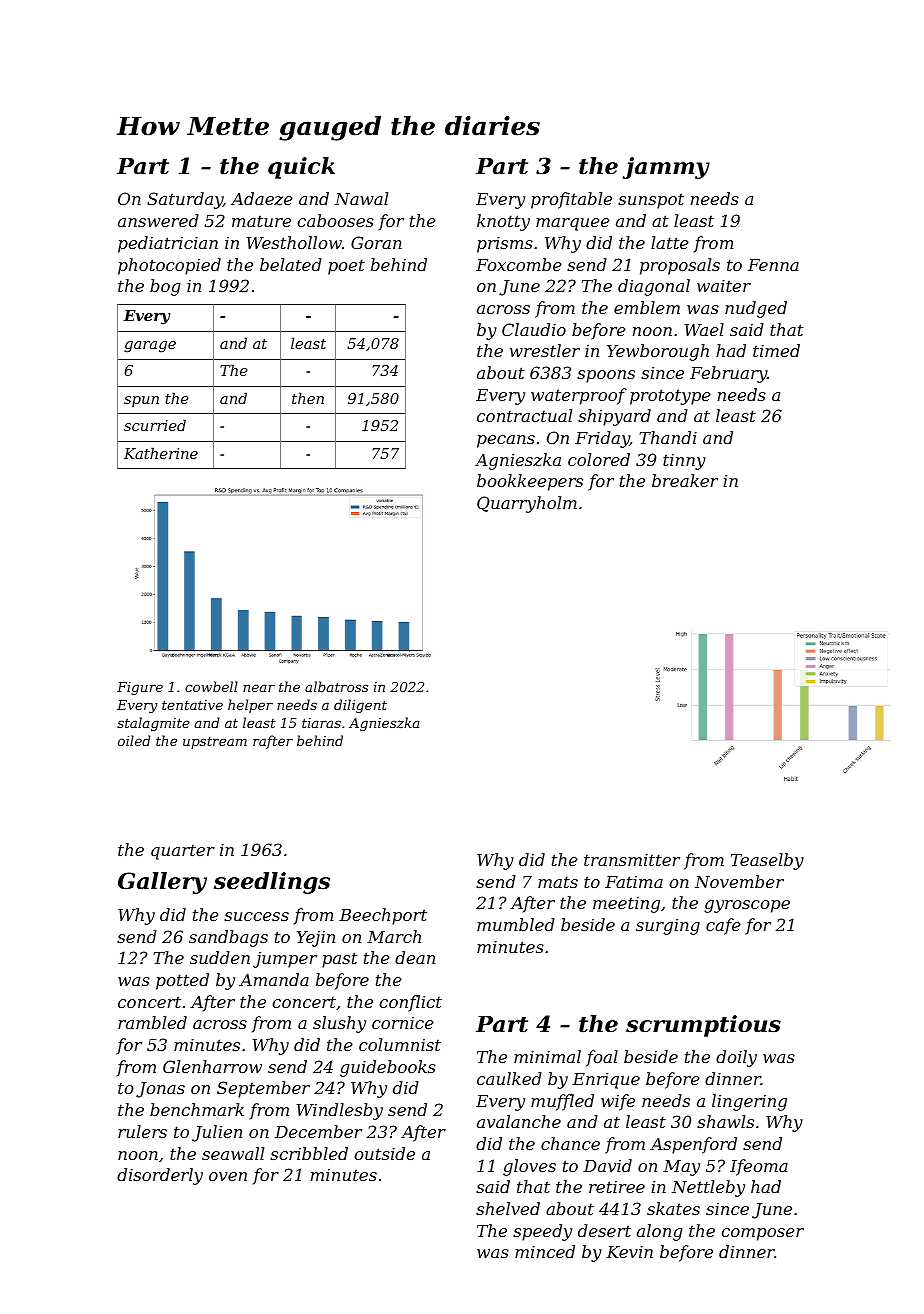 The image size is (924, 1314). What do you see at coordinates (524, 415) in the image?
I see `contractual` at bounding box center [524, 415].
